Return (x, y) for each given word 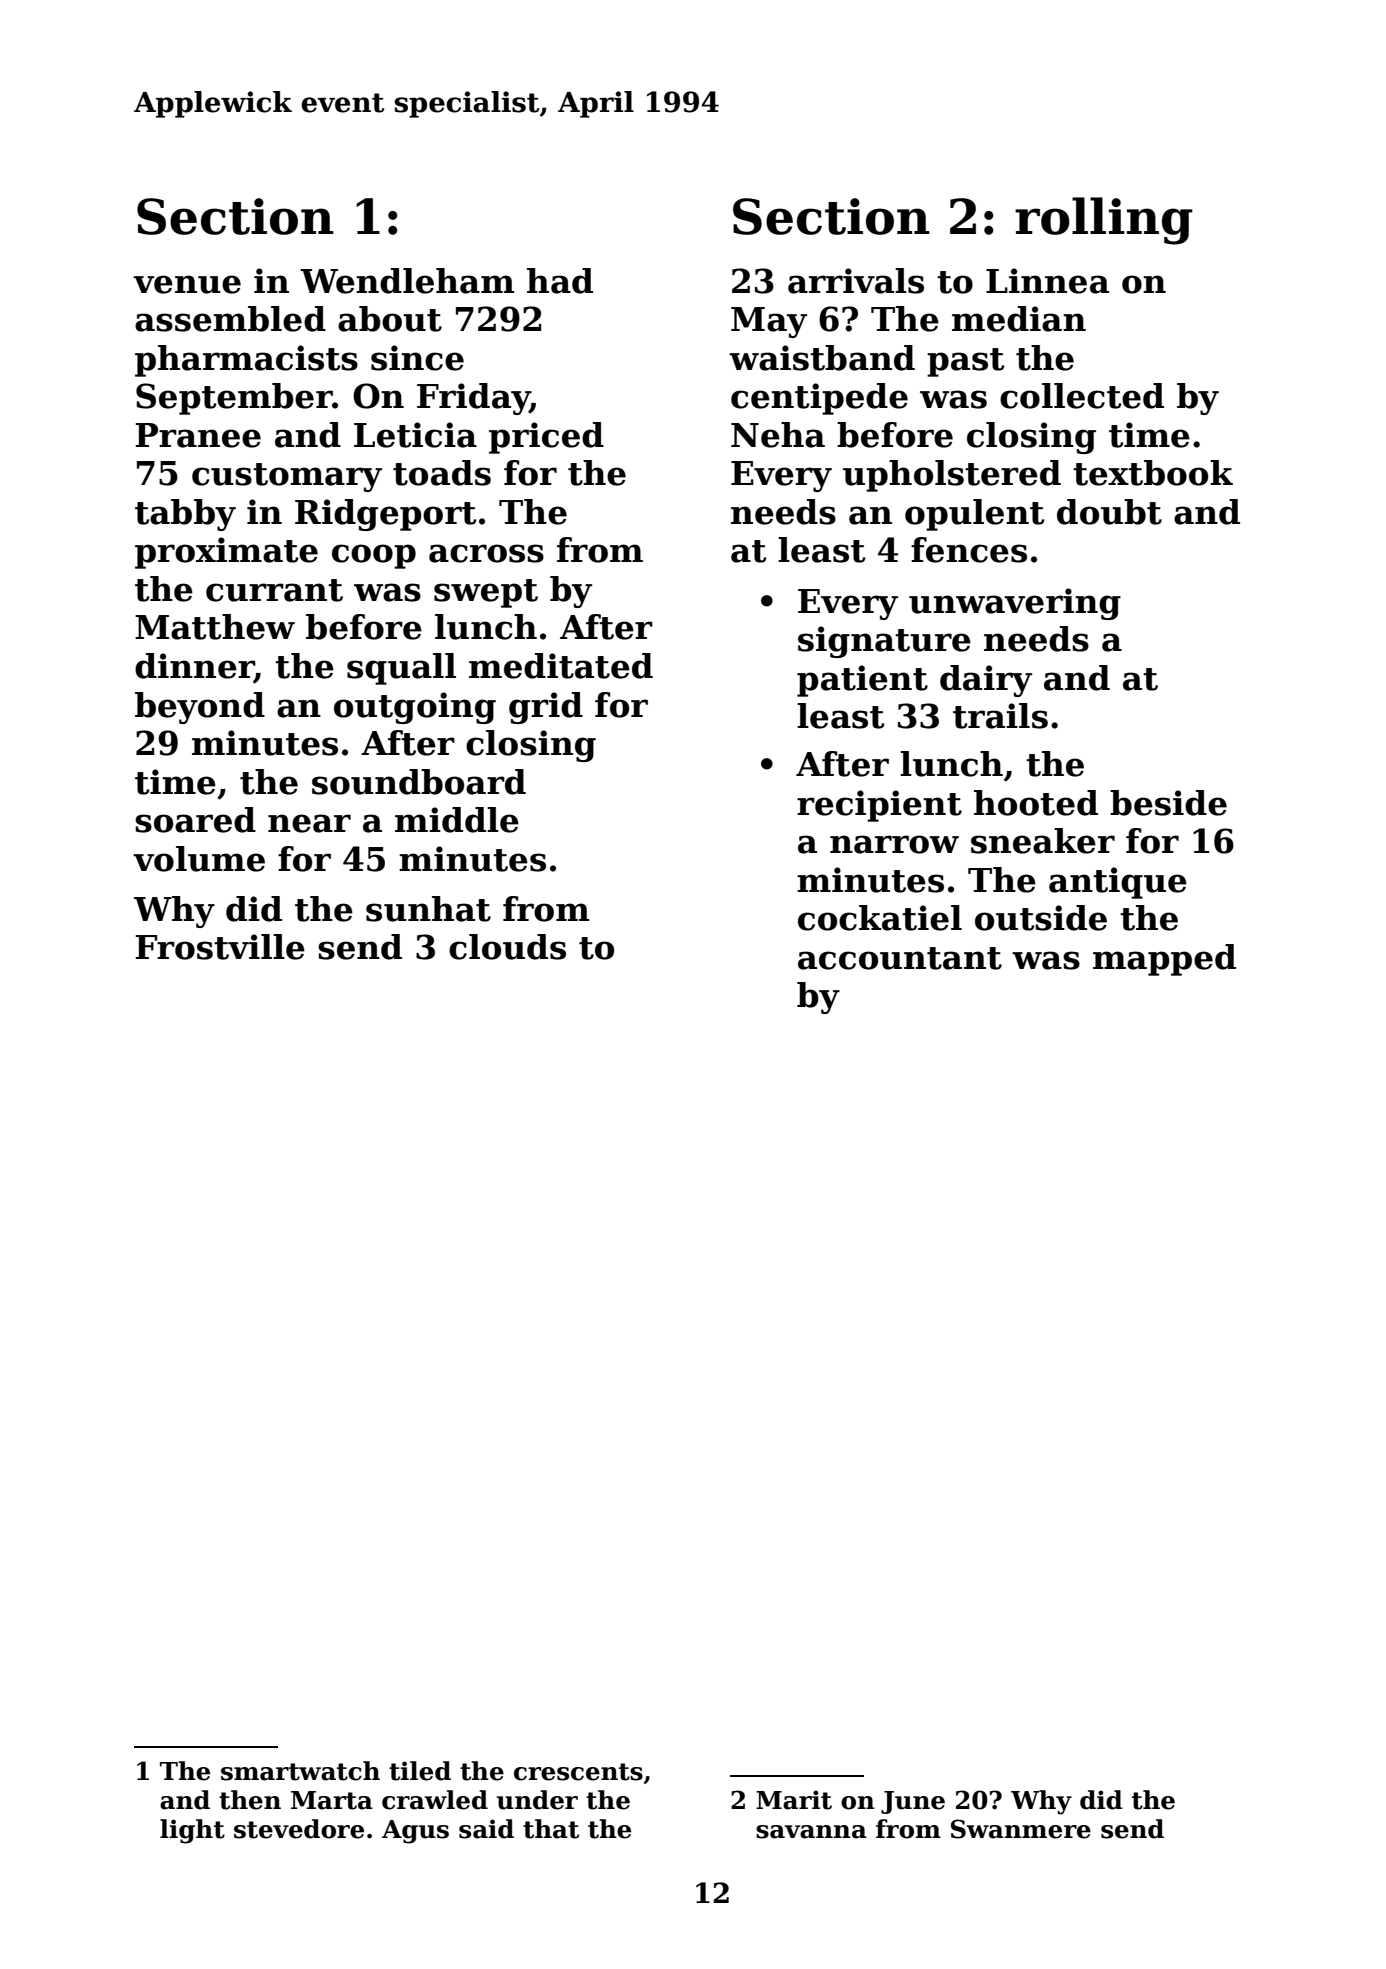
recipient (879, 806)
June (913, 1802)
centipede (819, 399)
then (250, 1800)
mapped (1164, 960)
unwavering (1015, 604)
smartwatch (300, 1771)
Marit (794, 1800)
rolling (1104, 221)
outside (1041, 918)
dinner (194, 667)
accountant (900, 958)
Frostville (220, 947)
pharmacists (246, 361)
